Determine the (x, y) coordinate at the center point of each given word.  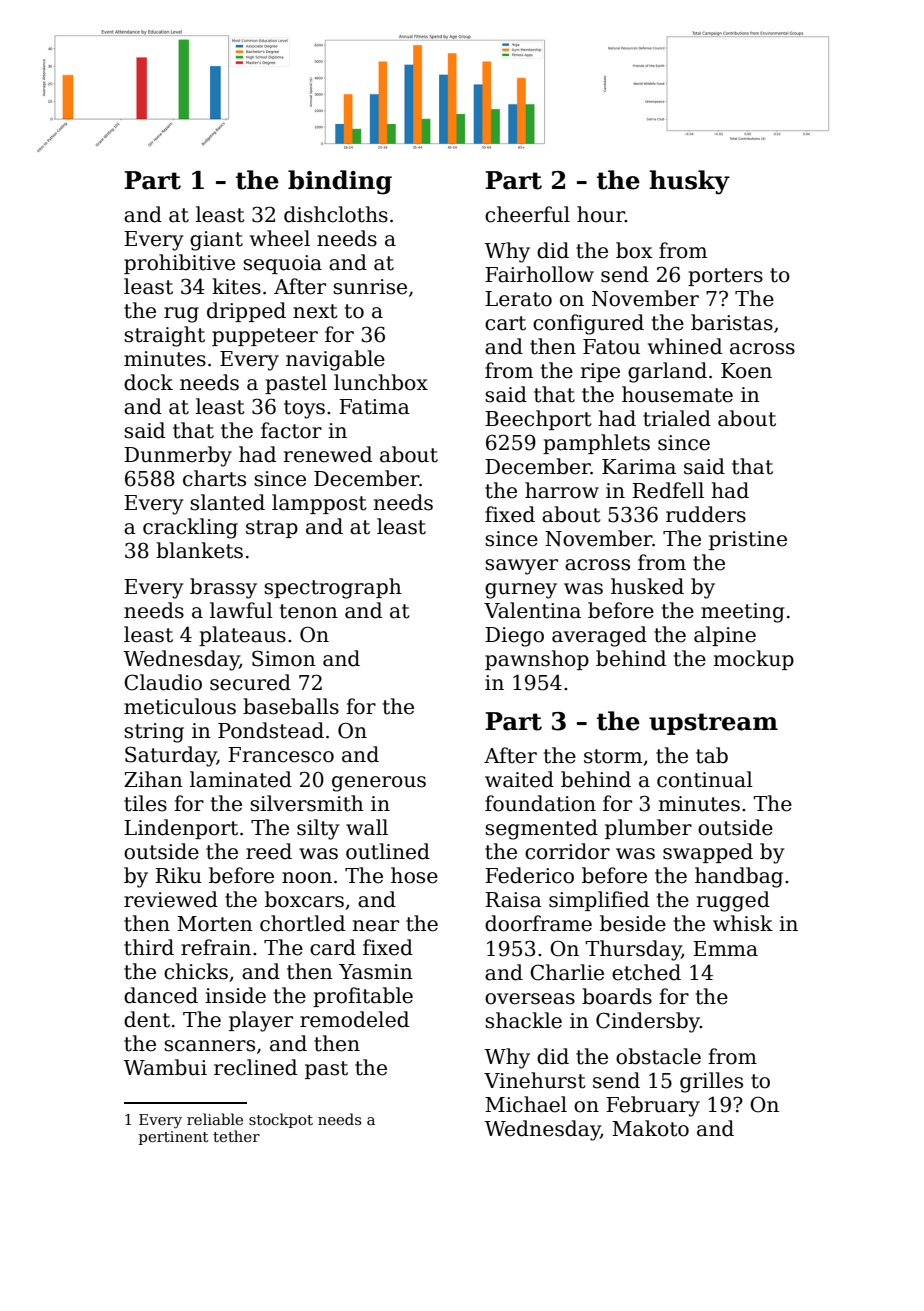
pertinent (173, 1138)
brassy (223, 588)
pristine (748, 540)
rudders (706, 514)
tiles (145, 803)
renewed (327, 454)
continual (705, 779)
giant (216, 241)
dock (148, 382)
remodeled (354, 1019)
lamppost (319, 504)
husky (689, 182)
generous (379, 784)
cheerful (527, 214)
